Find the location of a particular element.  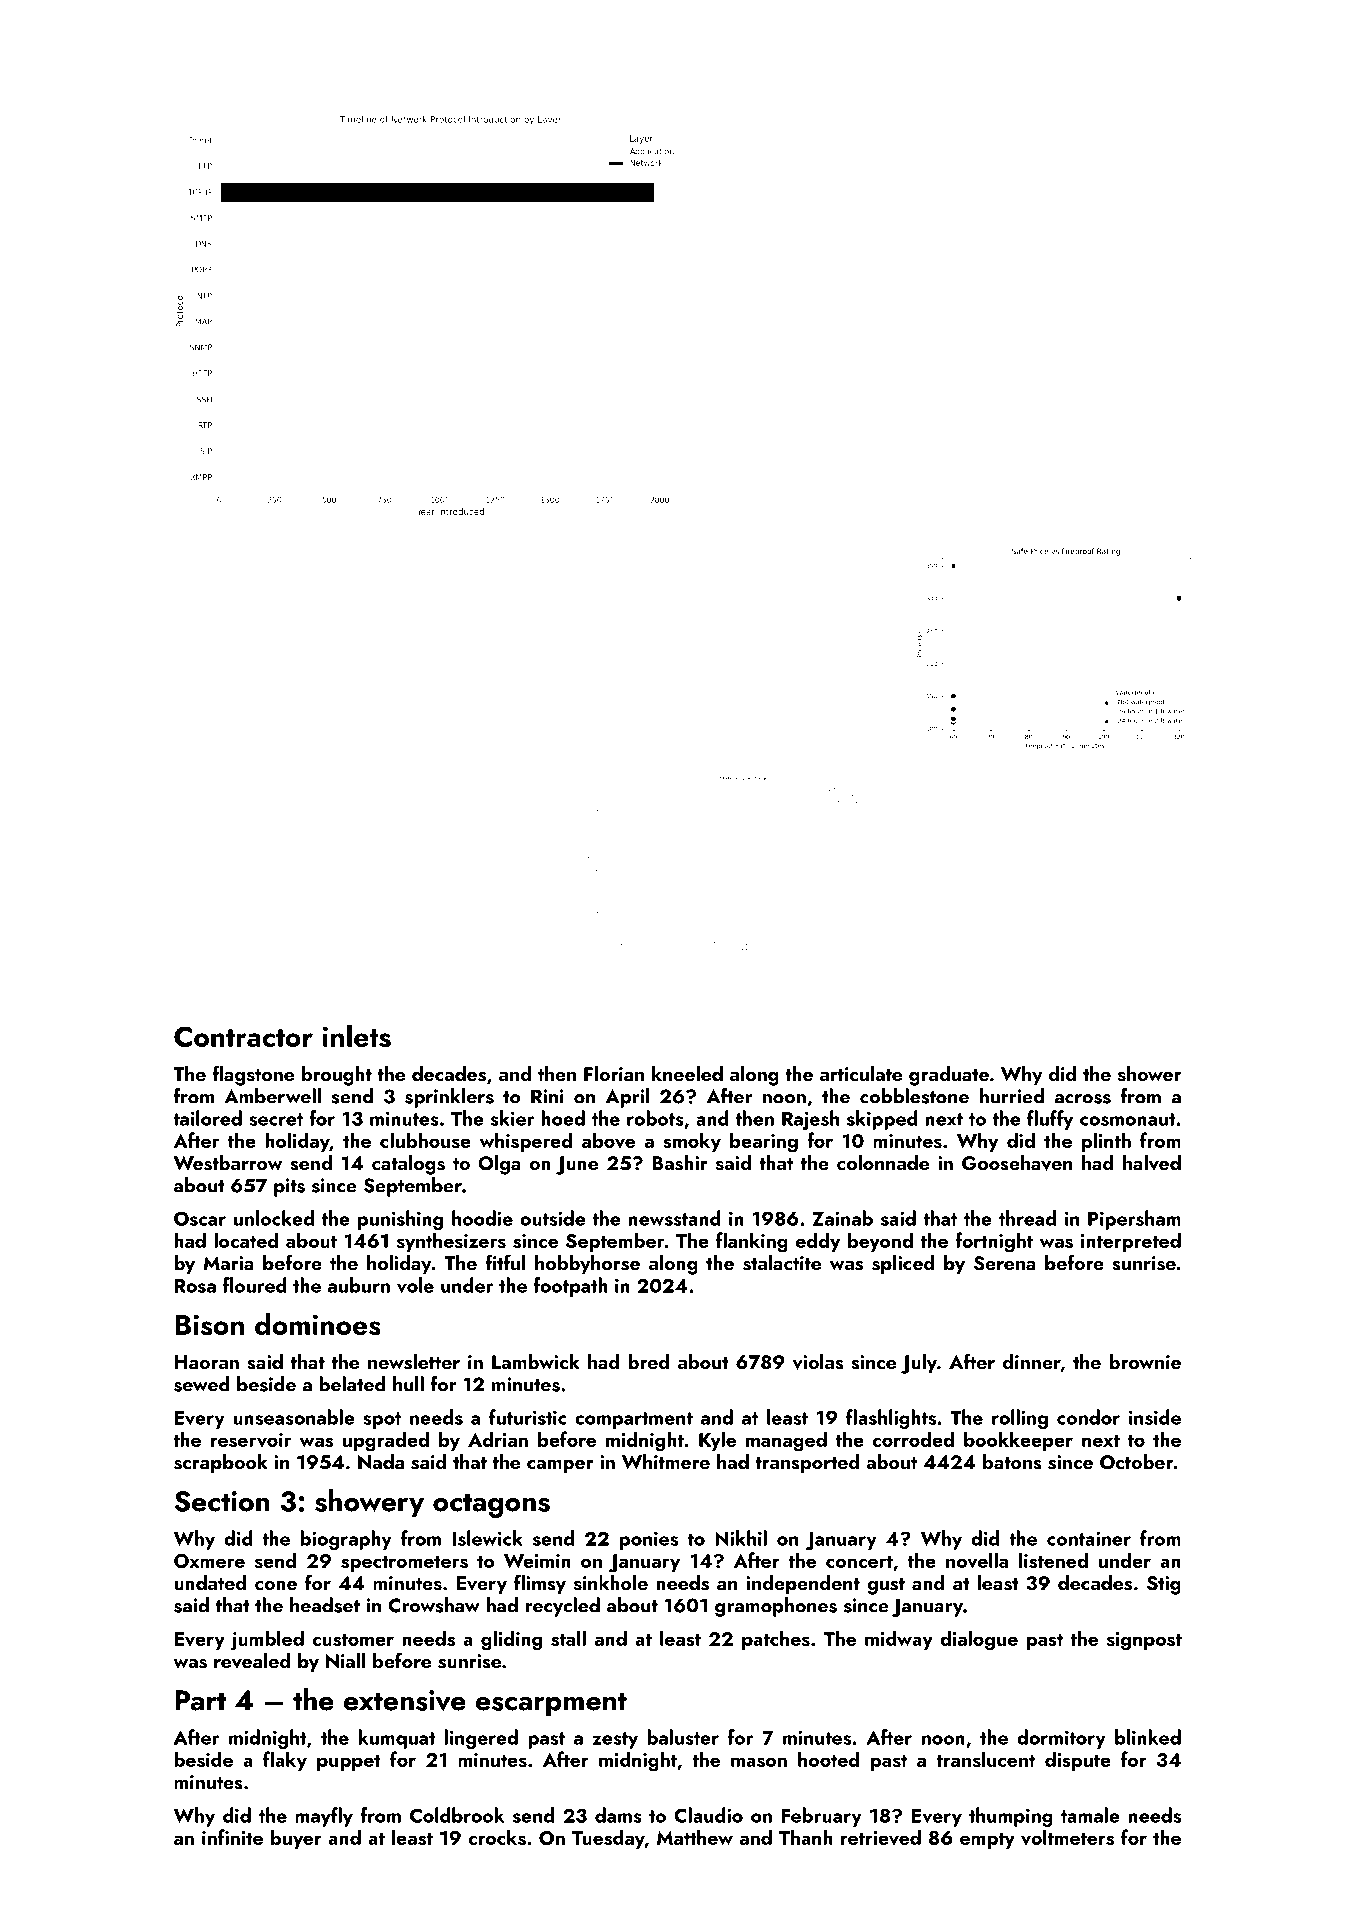

octagons is located at coordinates (491, 1505).
